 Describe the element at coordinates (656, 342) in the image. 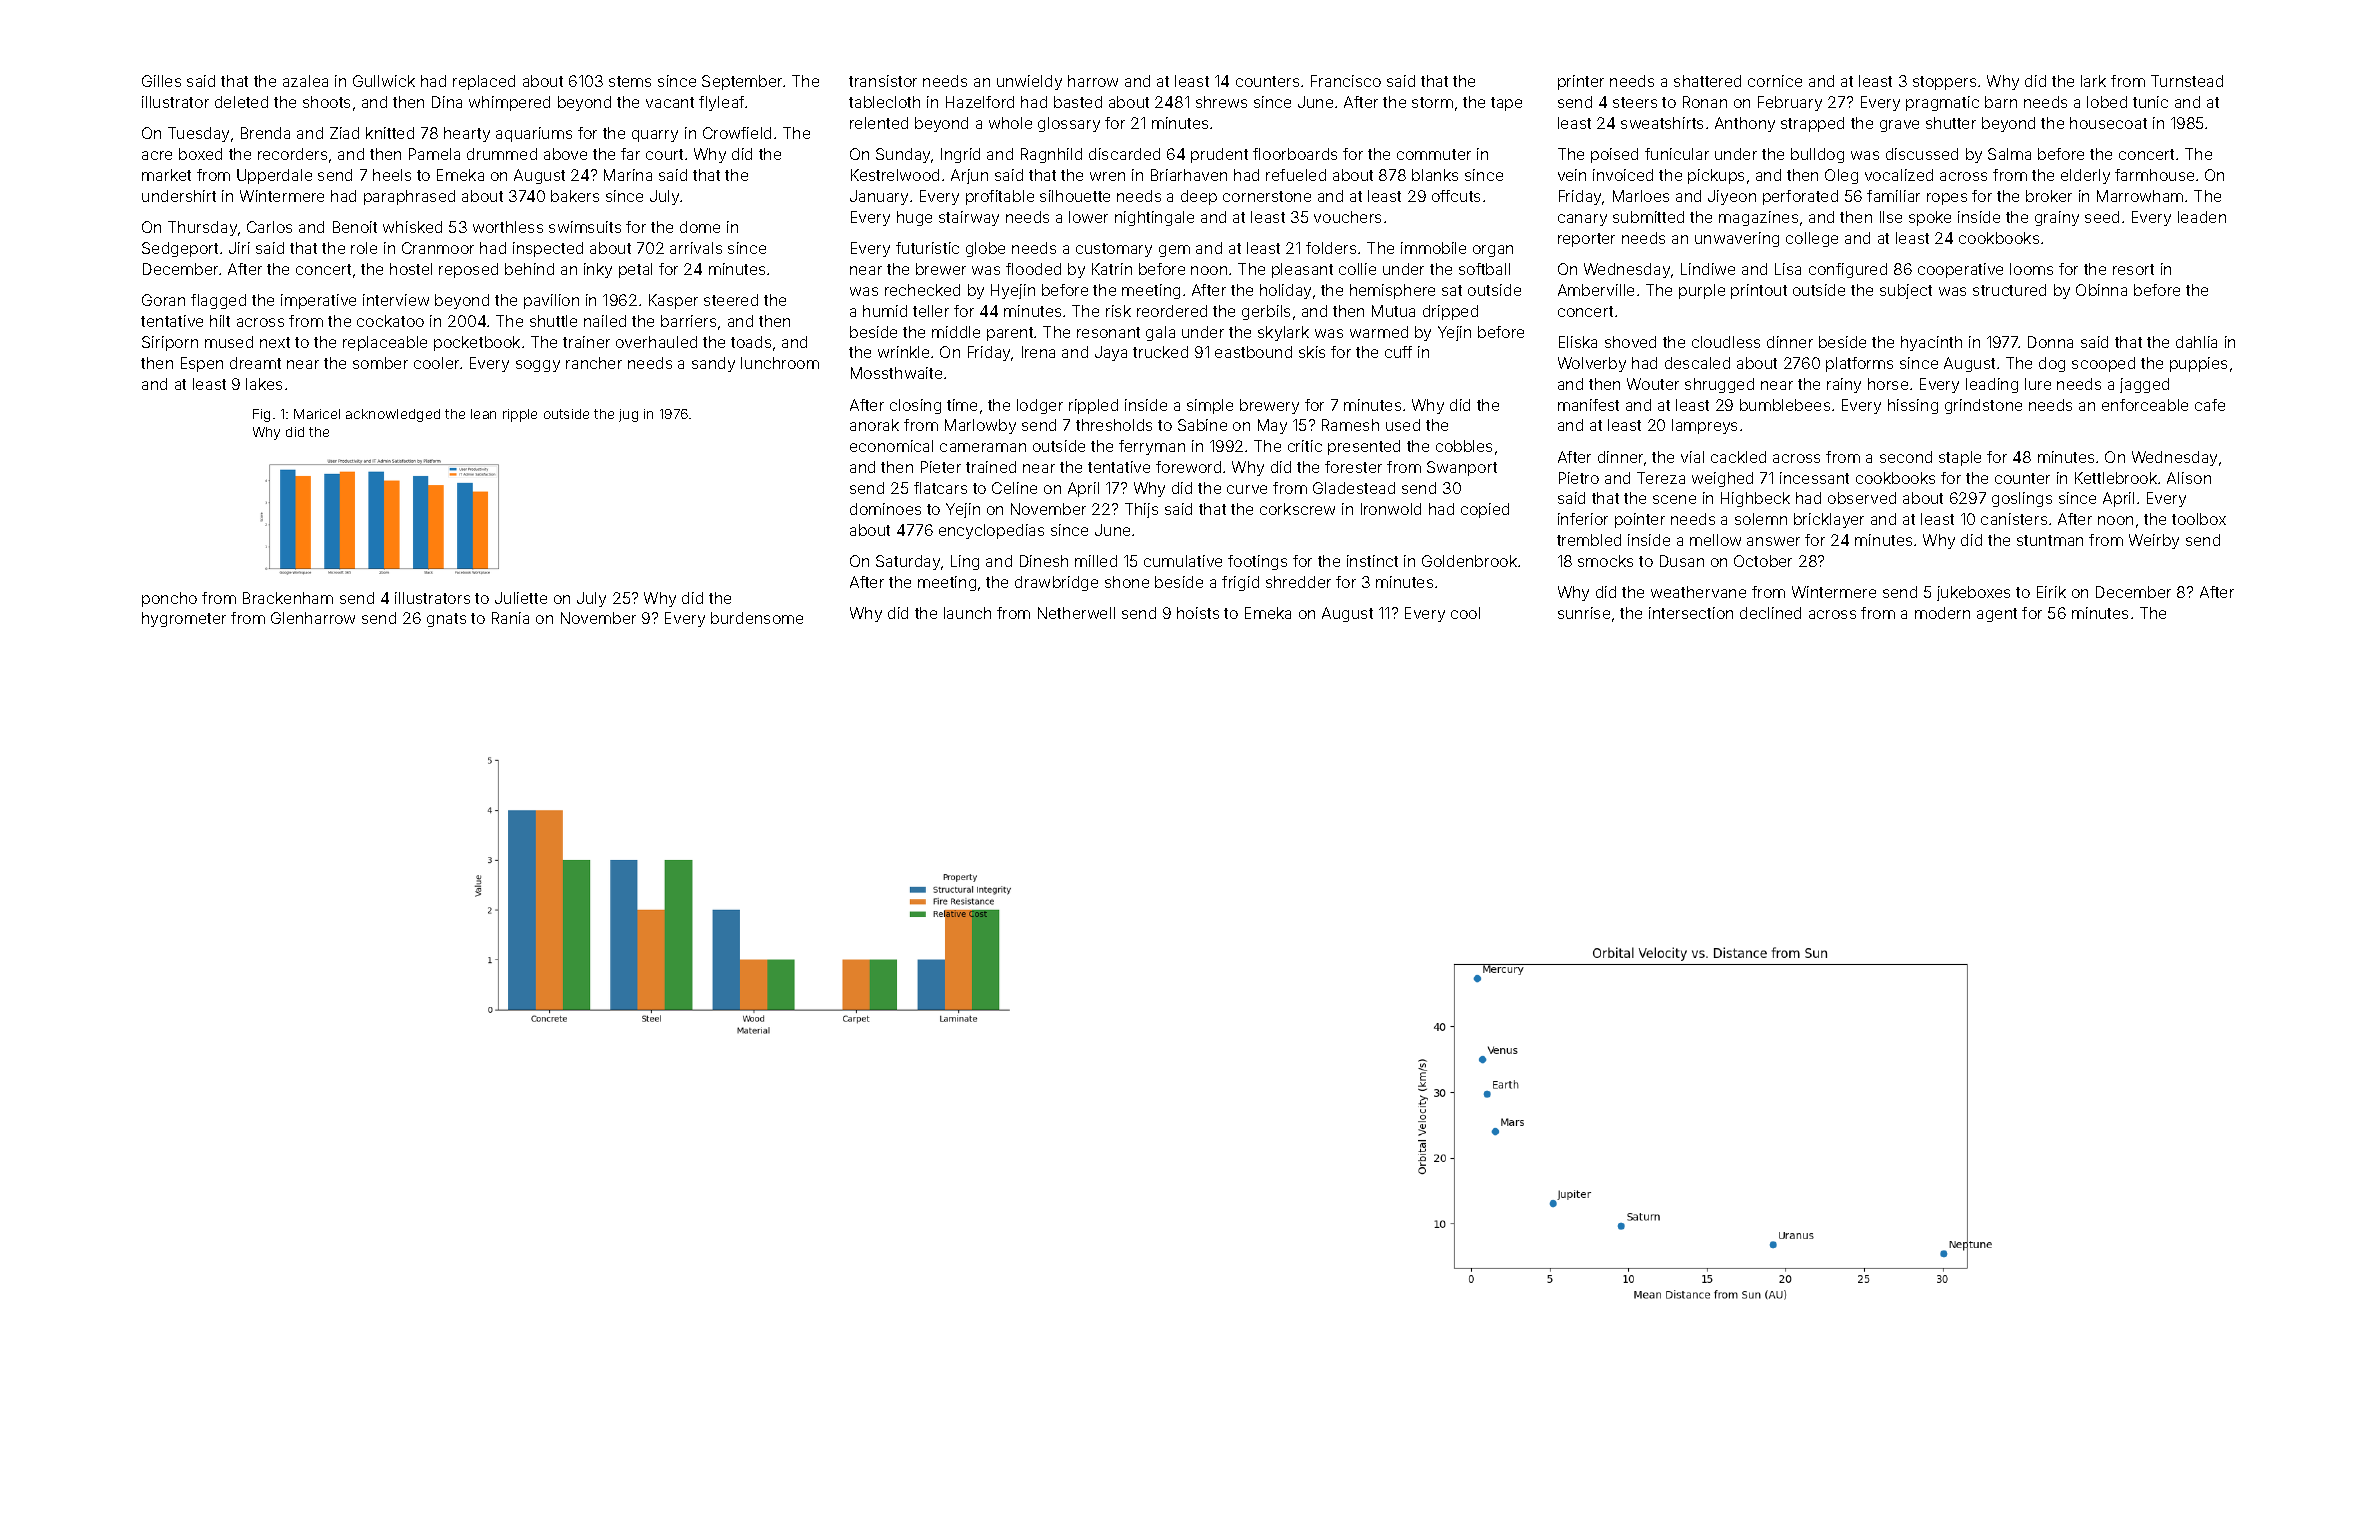

I see `overhauled` at that location.
